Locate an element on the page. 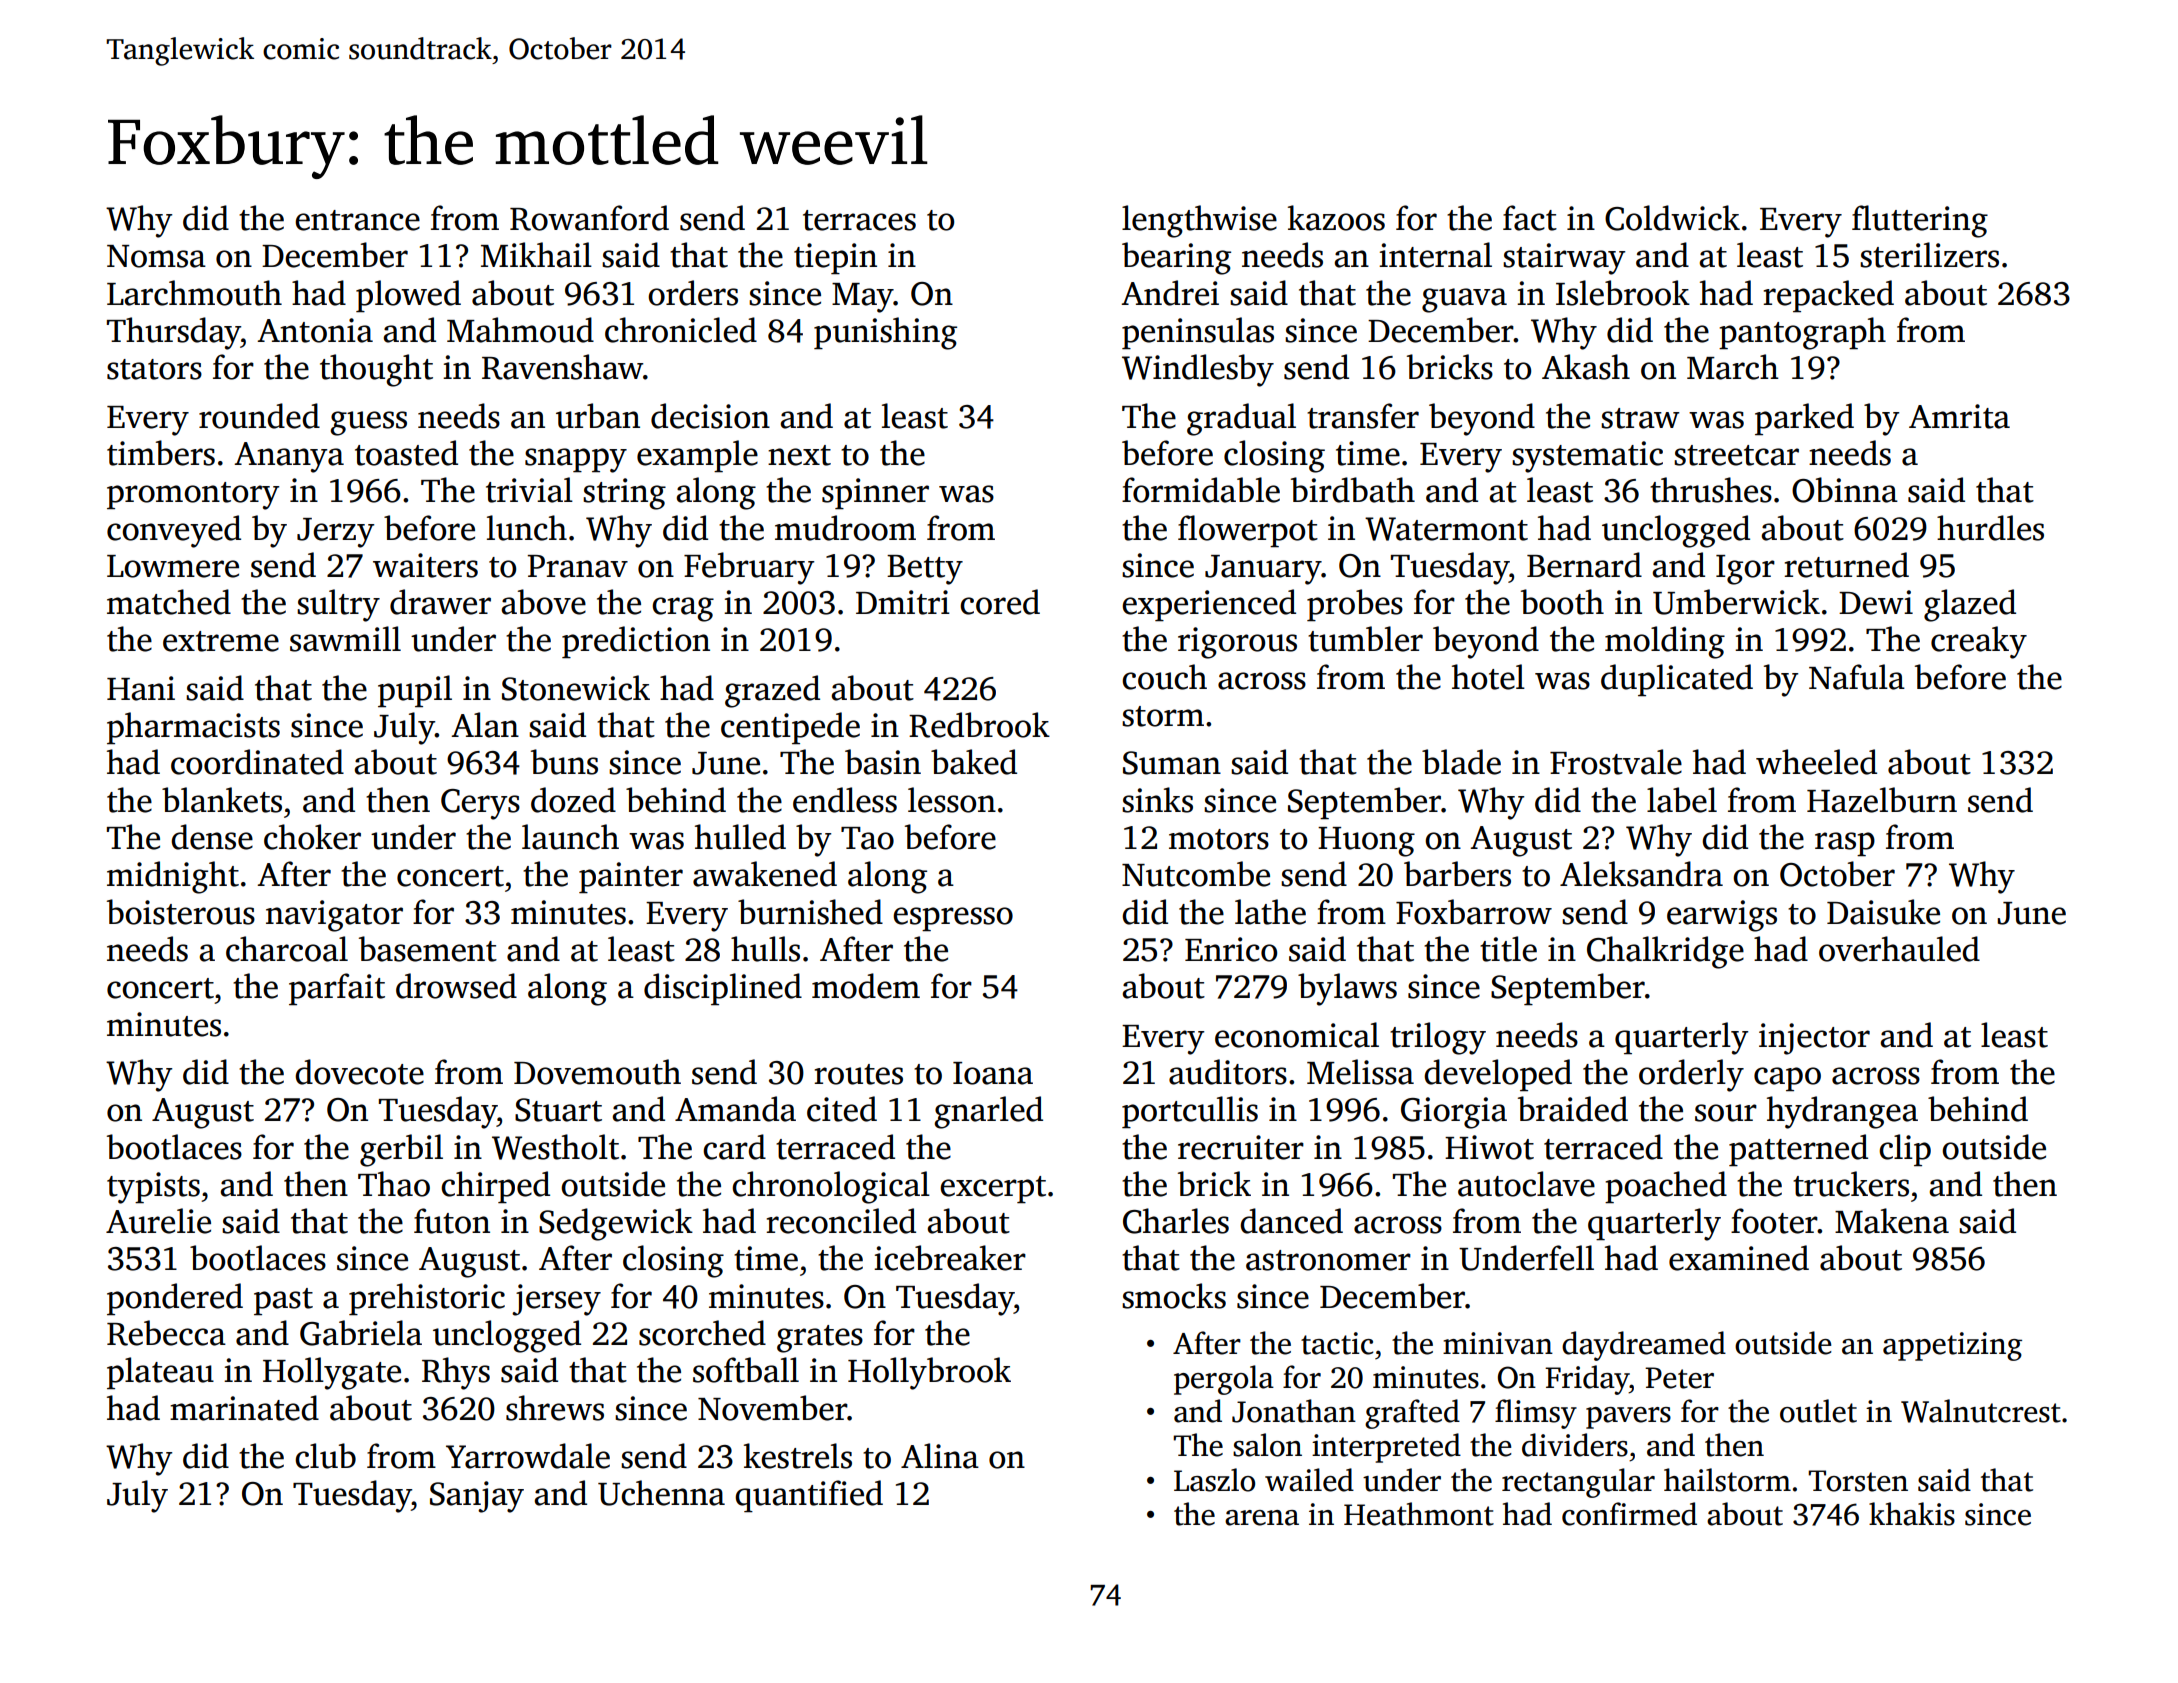 The width and height of the document is (2178, 1683). Sanjay is located at coordinates (477, 1497).
